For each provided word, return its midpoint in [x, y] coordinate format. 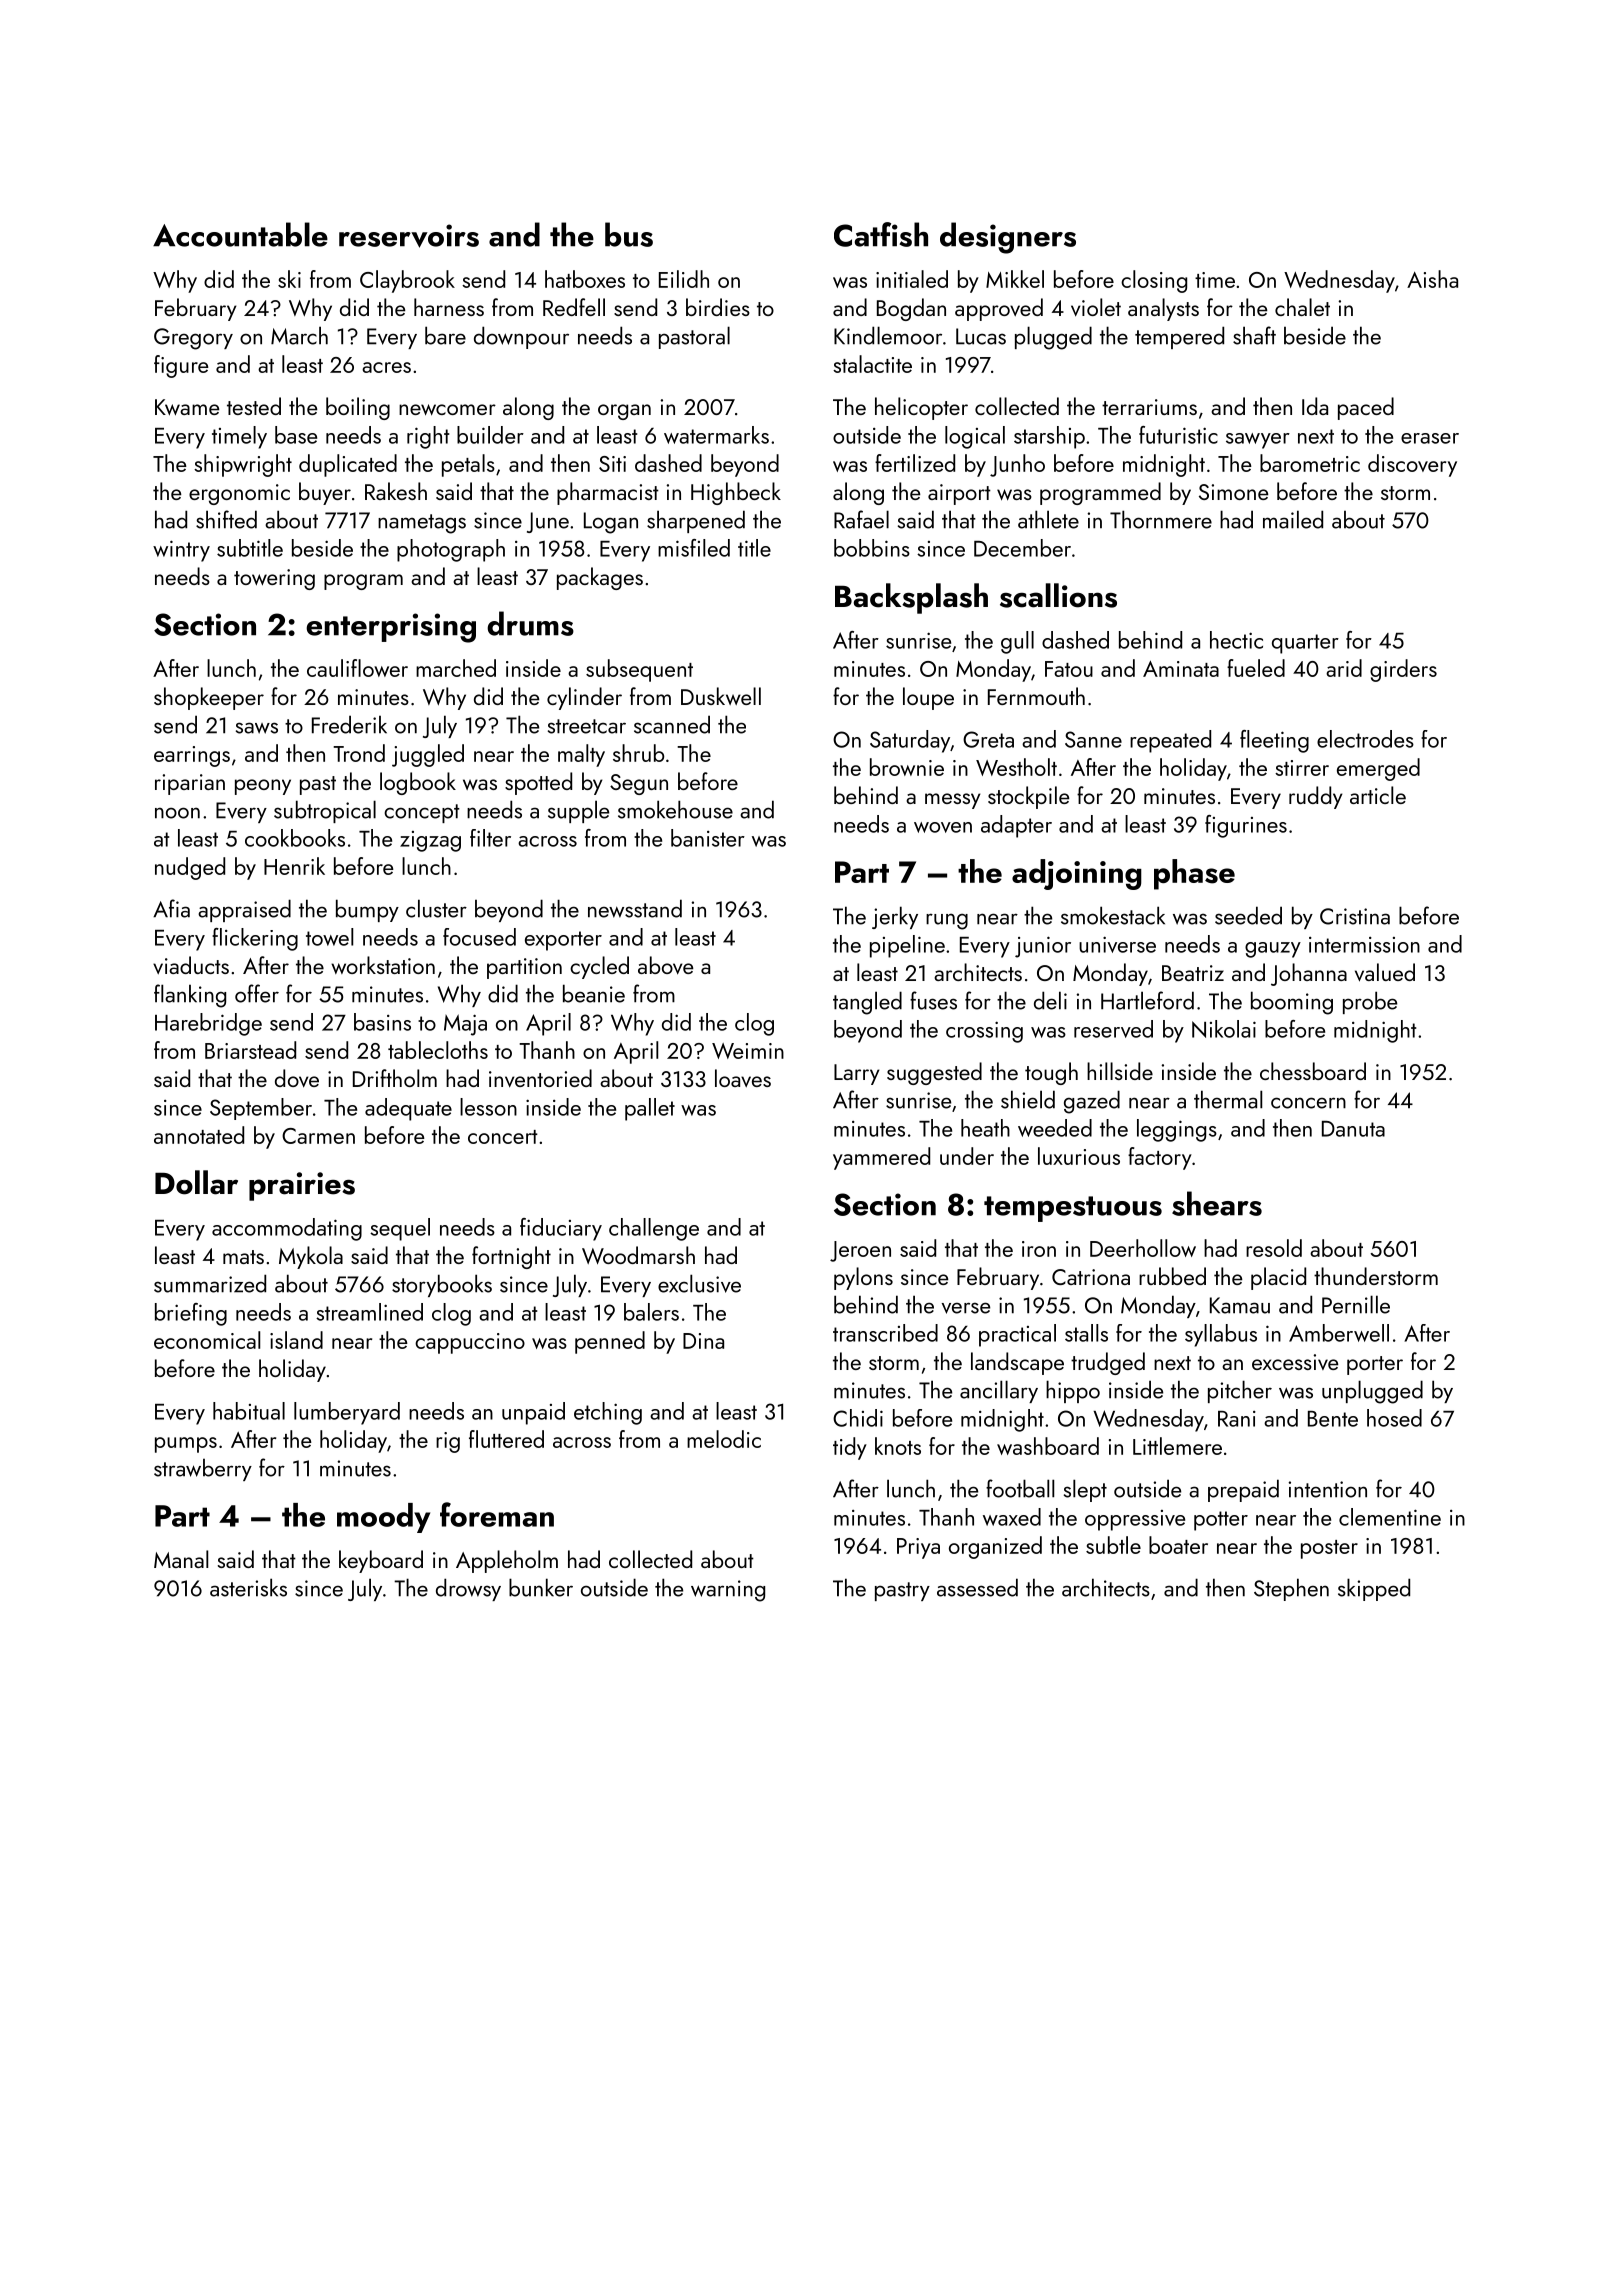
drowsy [468, 1589]
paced [1366, 408]
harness [449, 307]
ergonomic [239, 494]
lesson [488, 1107]
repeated [1170, 741]
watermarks [716, 435]
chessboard [1313, 1071]
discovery [1412, 465]
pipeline [907, 946]
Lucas [981, 336]
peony [263, 787]
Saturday [910, 741]
